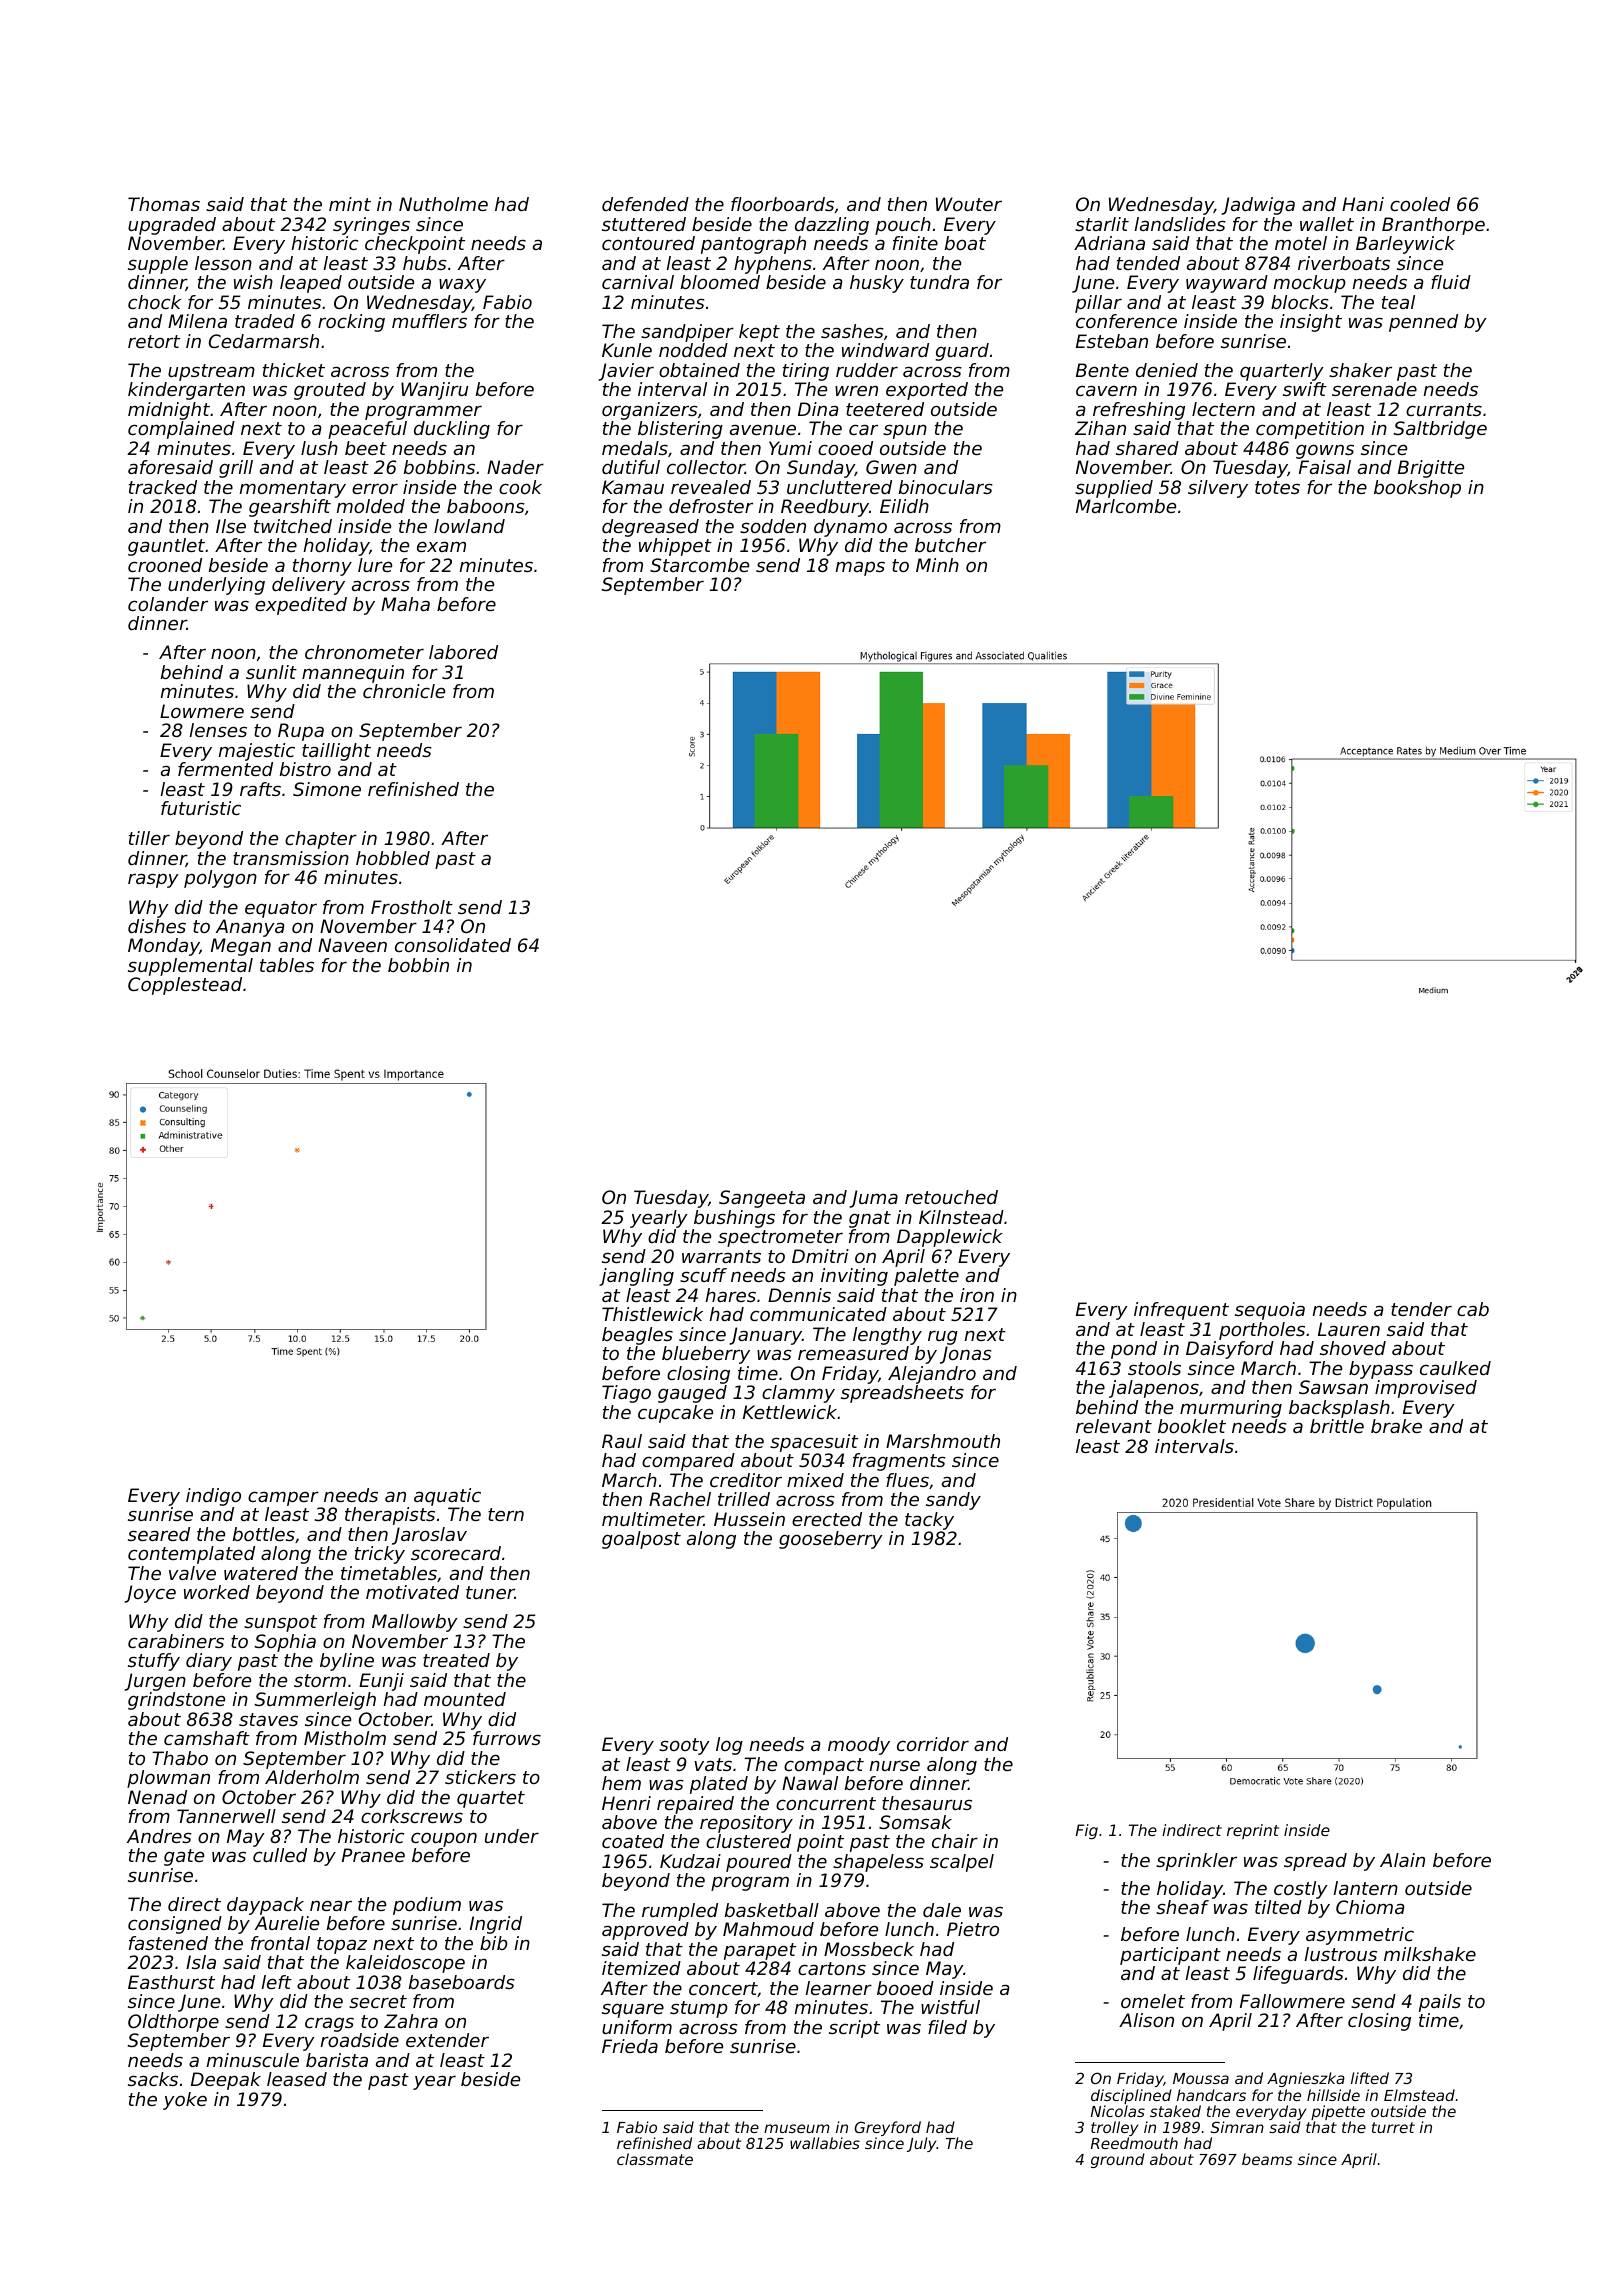  I want to click on Agnieszka, so click(1306, 2079).
